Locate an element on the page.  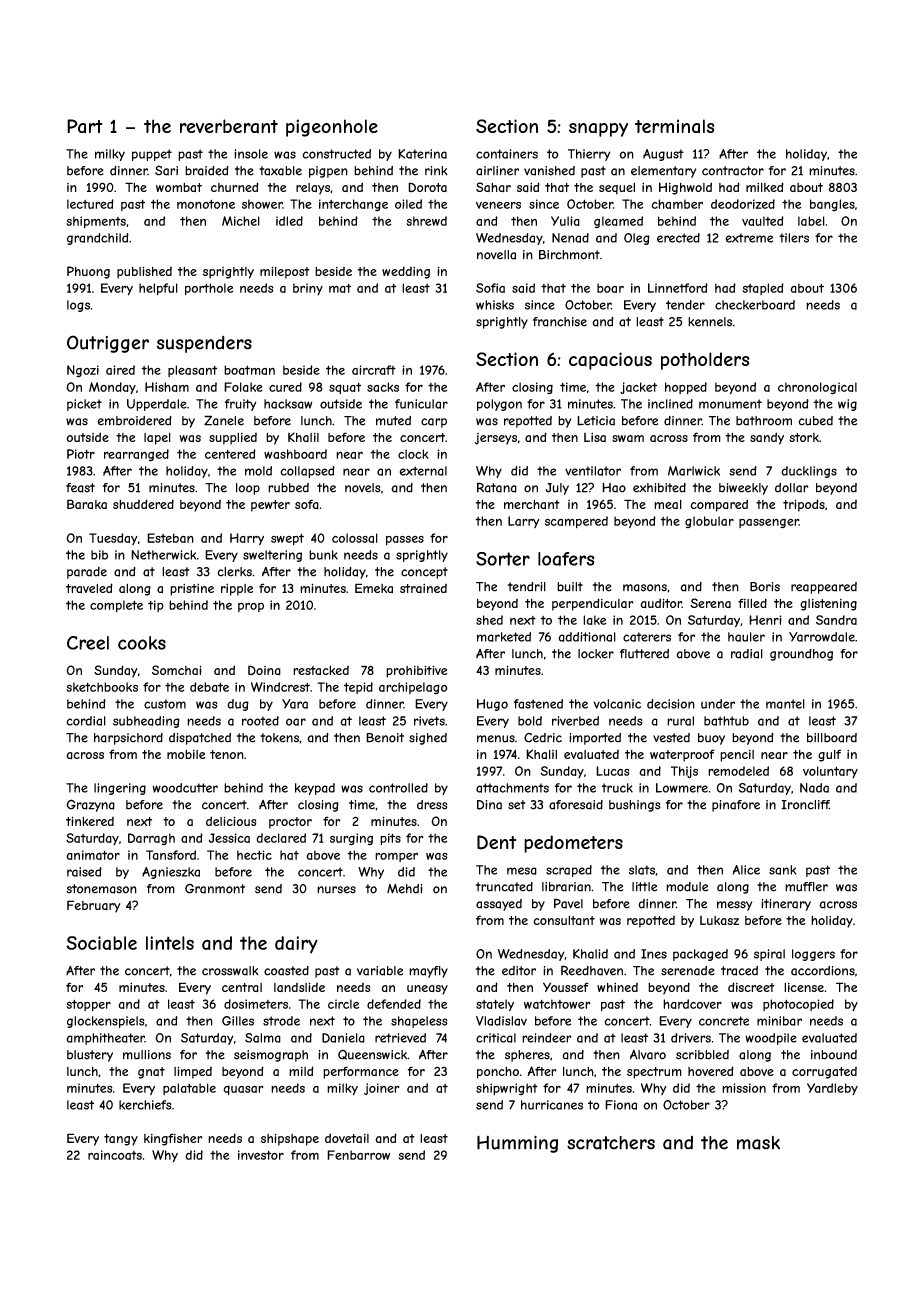
aircraft is located at coordinates (374, 370).
